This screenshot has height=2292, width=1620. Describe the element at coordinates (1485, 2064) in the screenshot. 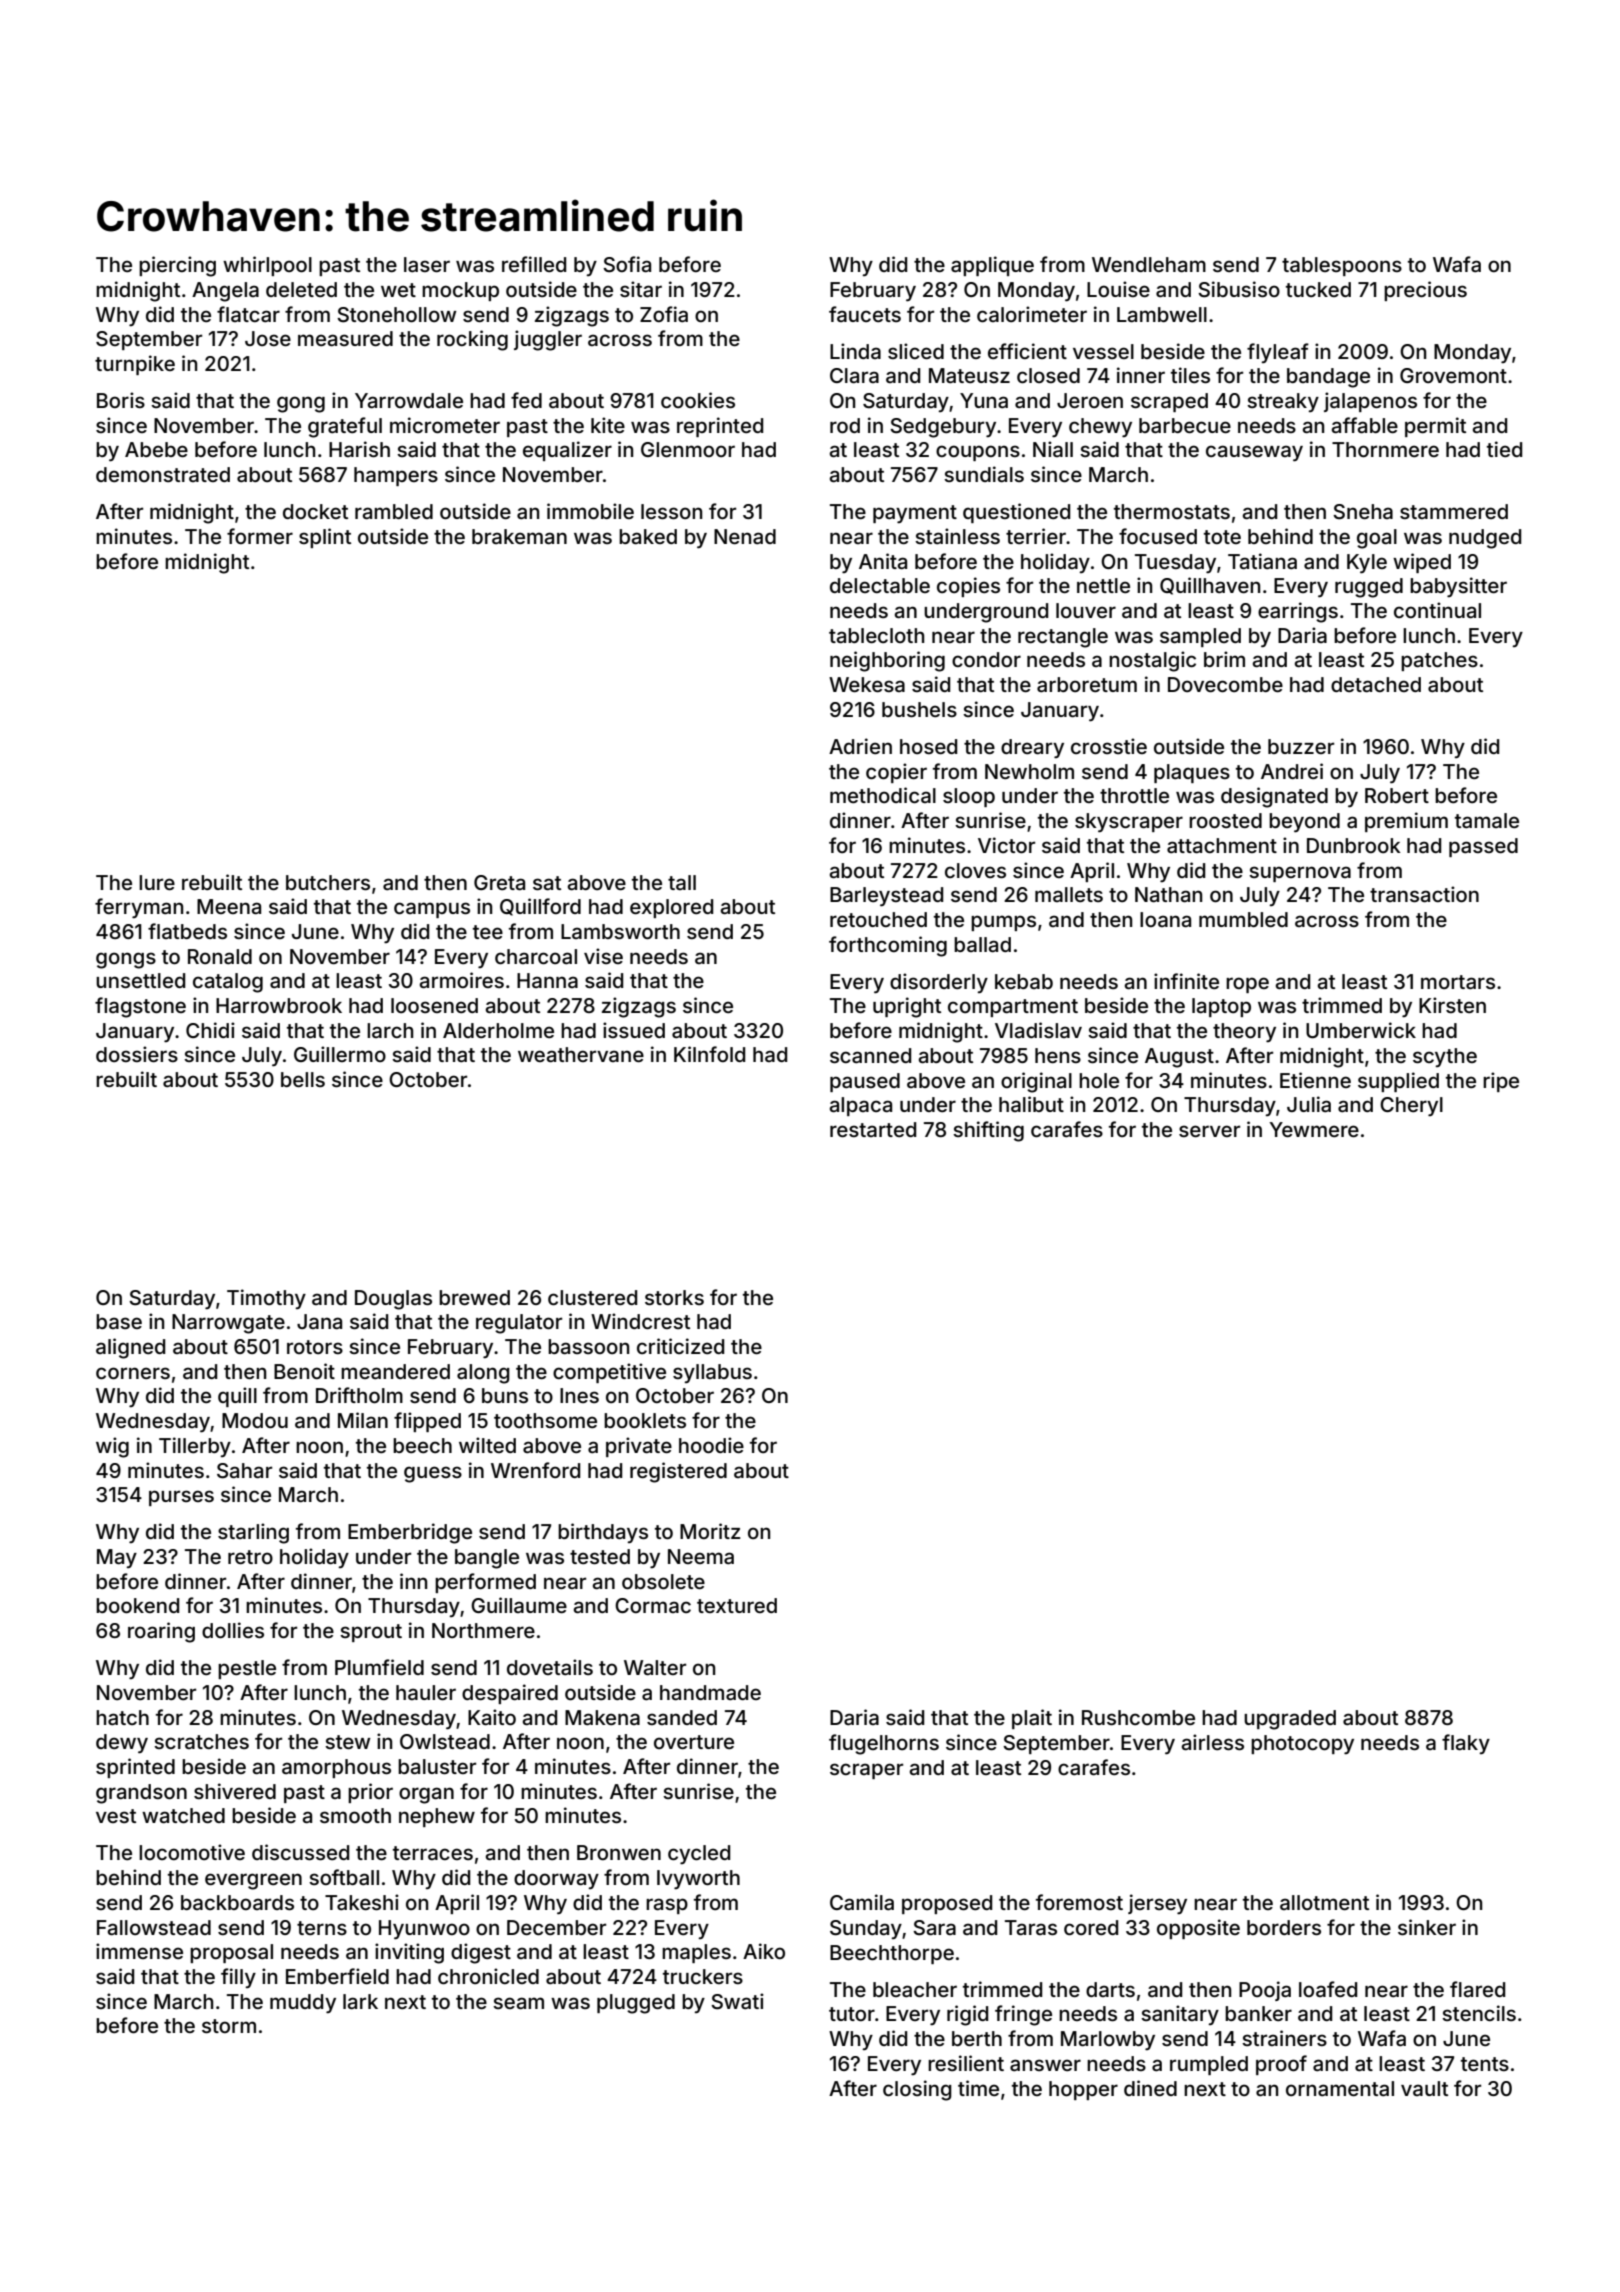

I see `tents` at that location.
